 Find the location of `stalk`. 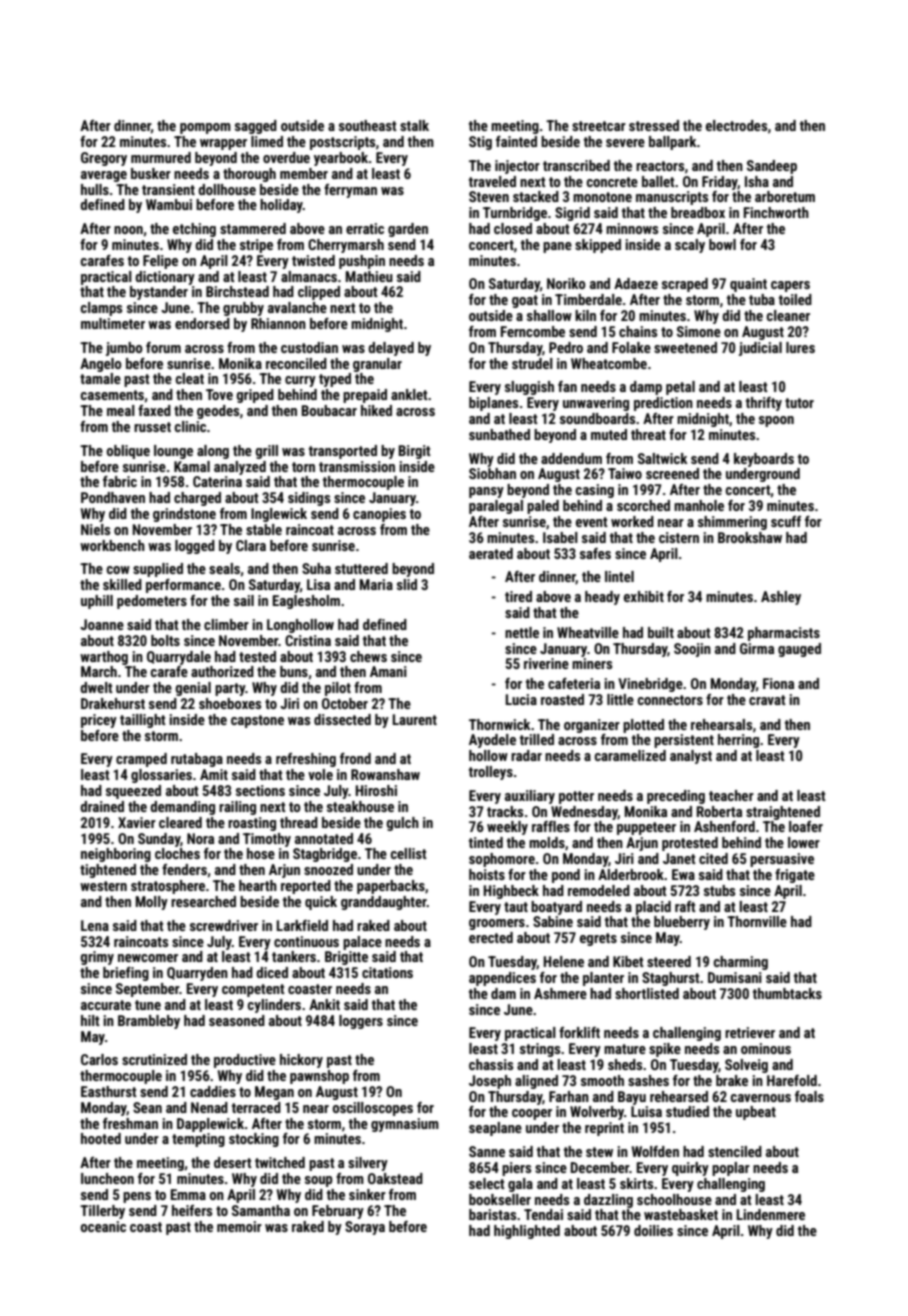

stalk is located at coordinates (414, 125).
